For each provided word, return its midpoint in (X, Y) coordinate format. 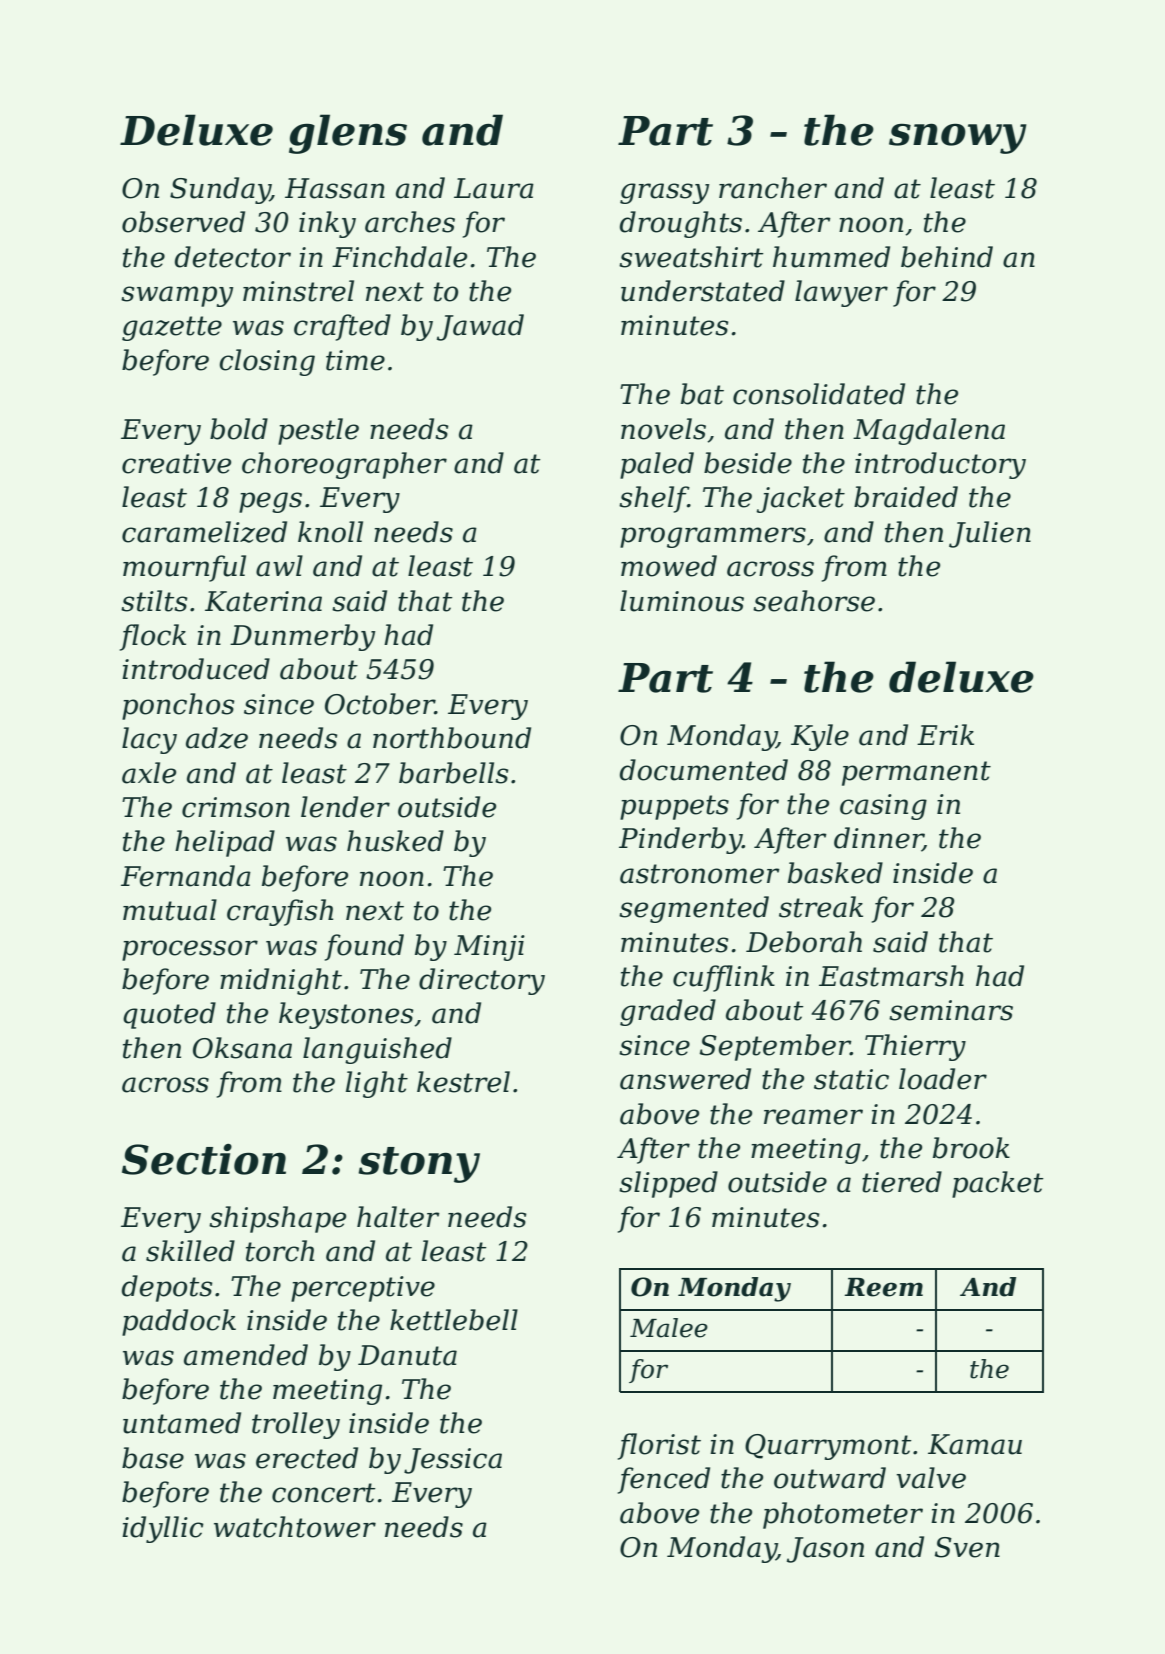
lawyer (841, 293)
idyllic (163, 1529)
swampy (177, 296)
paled (657, 465)
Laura (494, 188)
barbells (454, 773)
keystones (346, 1015)
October (380, 704)
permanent (916, 773)
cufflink (724, 978)
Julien (990, 534)
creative (176, 463)
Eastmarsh (891, 976)
